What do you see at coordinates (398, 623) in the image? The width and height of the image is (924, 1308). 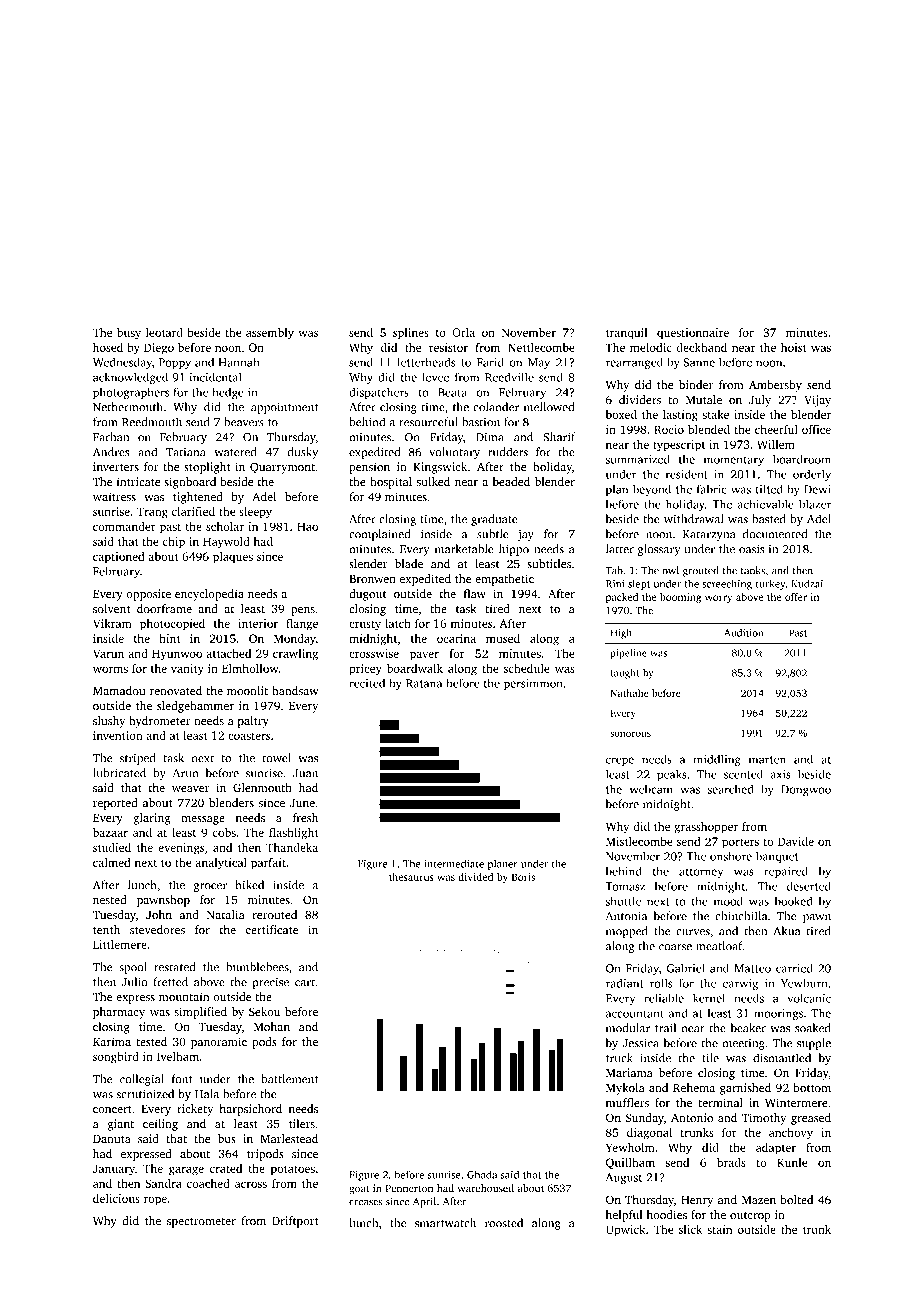 I see `latch` at bounding box center [398, 623].
